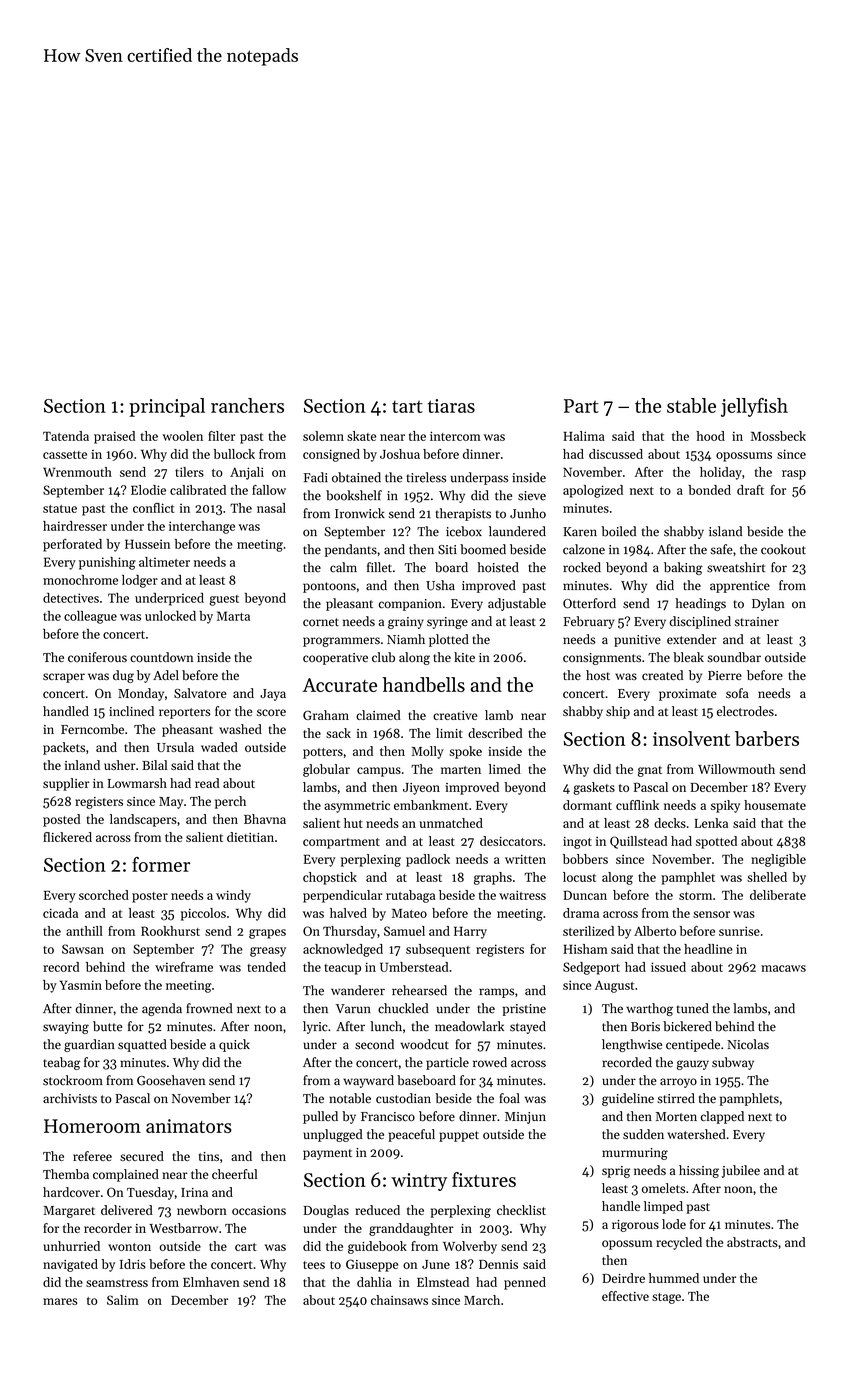  What do you see at coordinates (449, 733) in the screenshot?
I see `limit` at bounding box center [449, 733].
